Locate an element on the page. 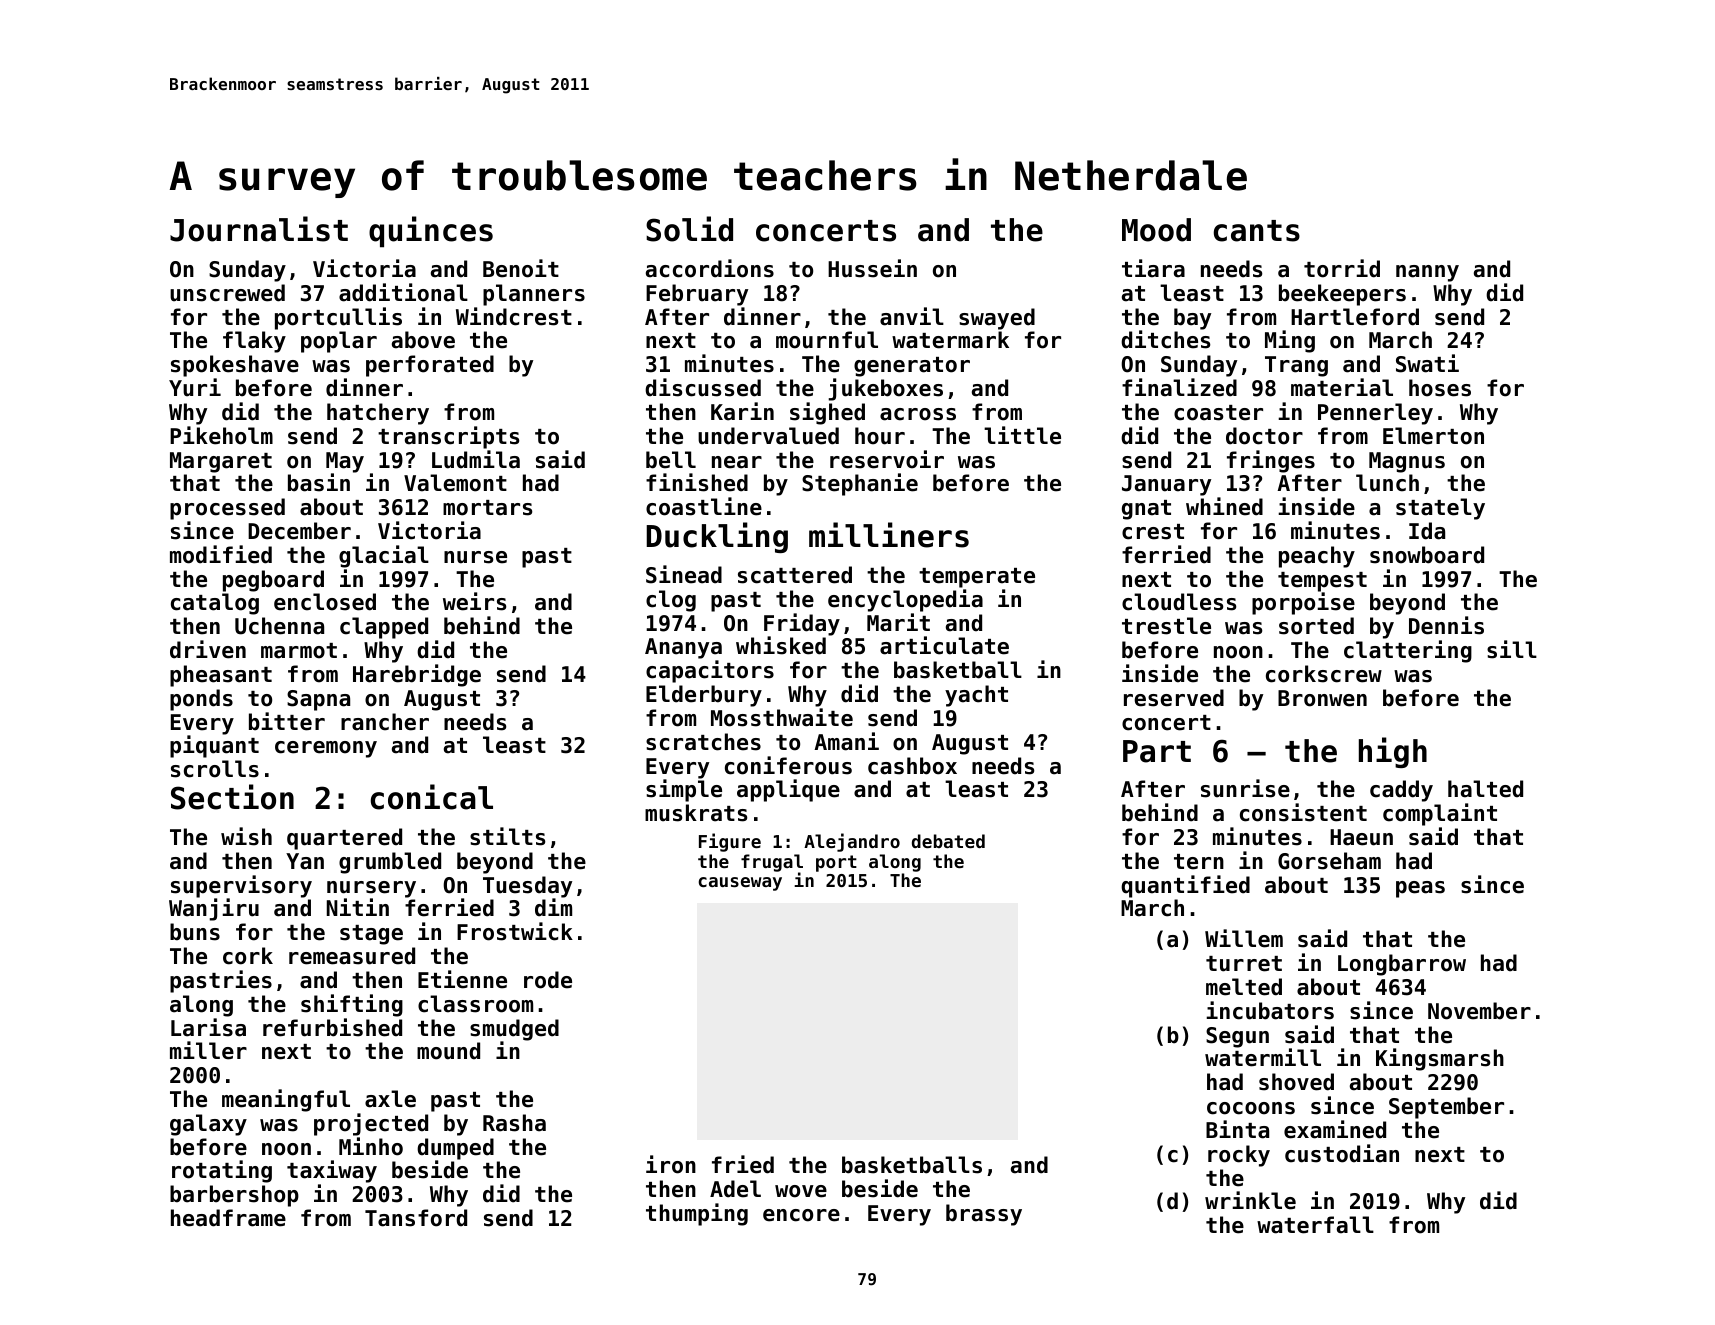 The image size is (1715, 1325). sunrise is located at coordinates (1245, 788).
